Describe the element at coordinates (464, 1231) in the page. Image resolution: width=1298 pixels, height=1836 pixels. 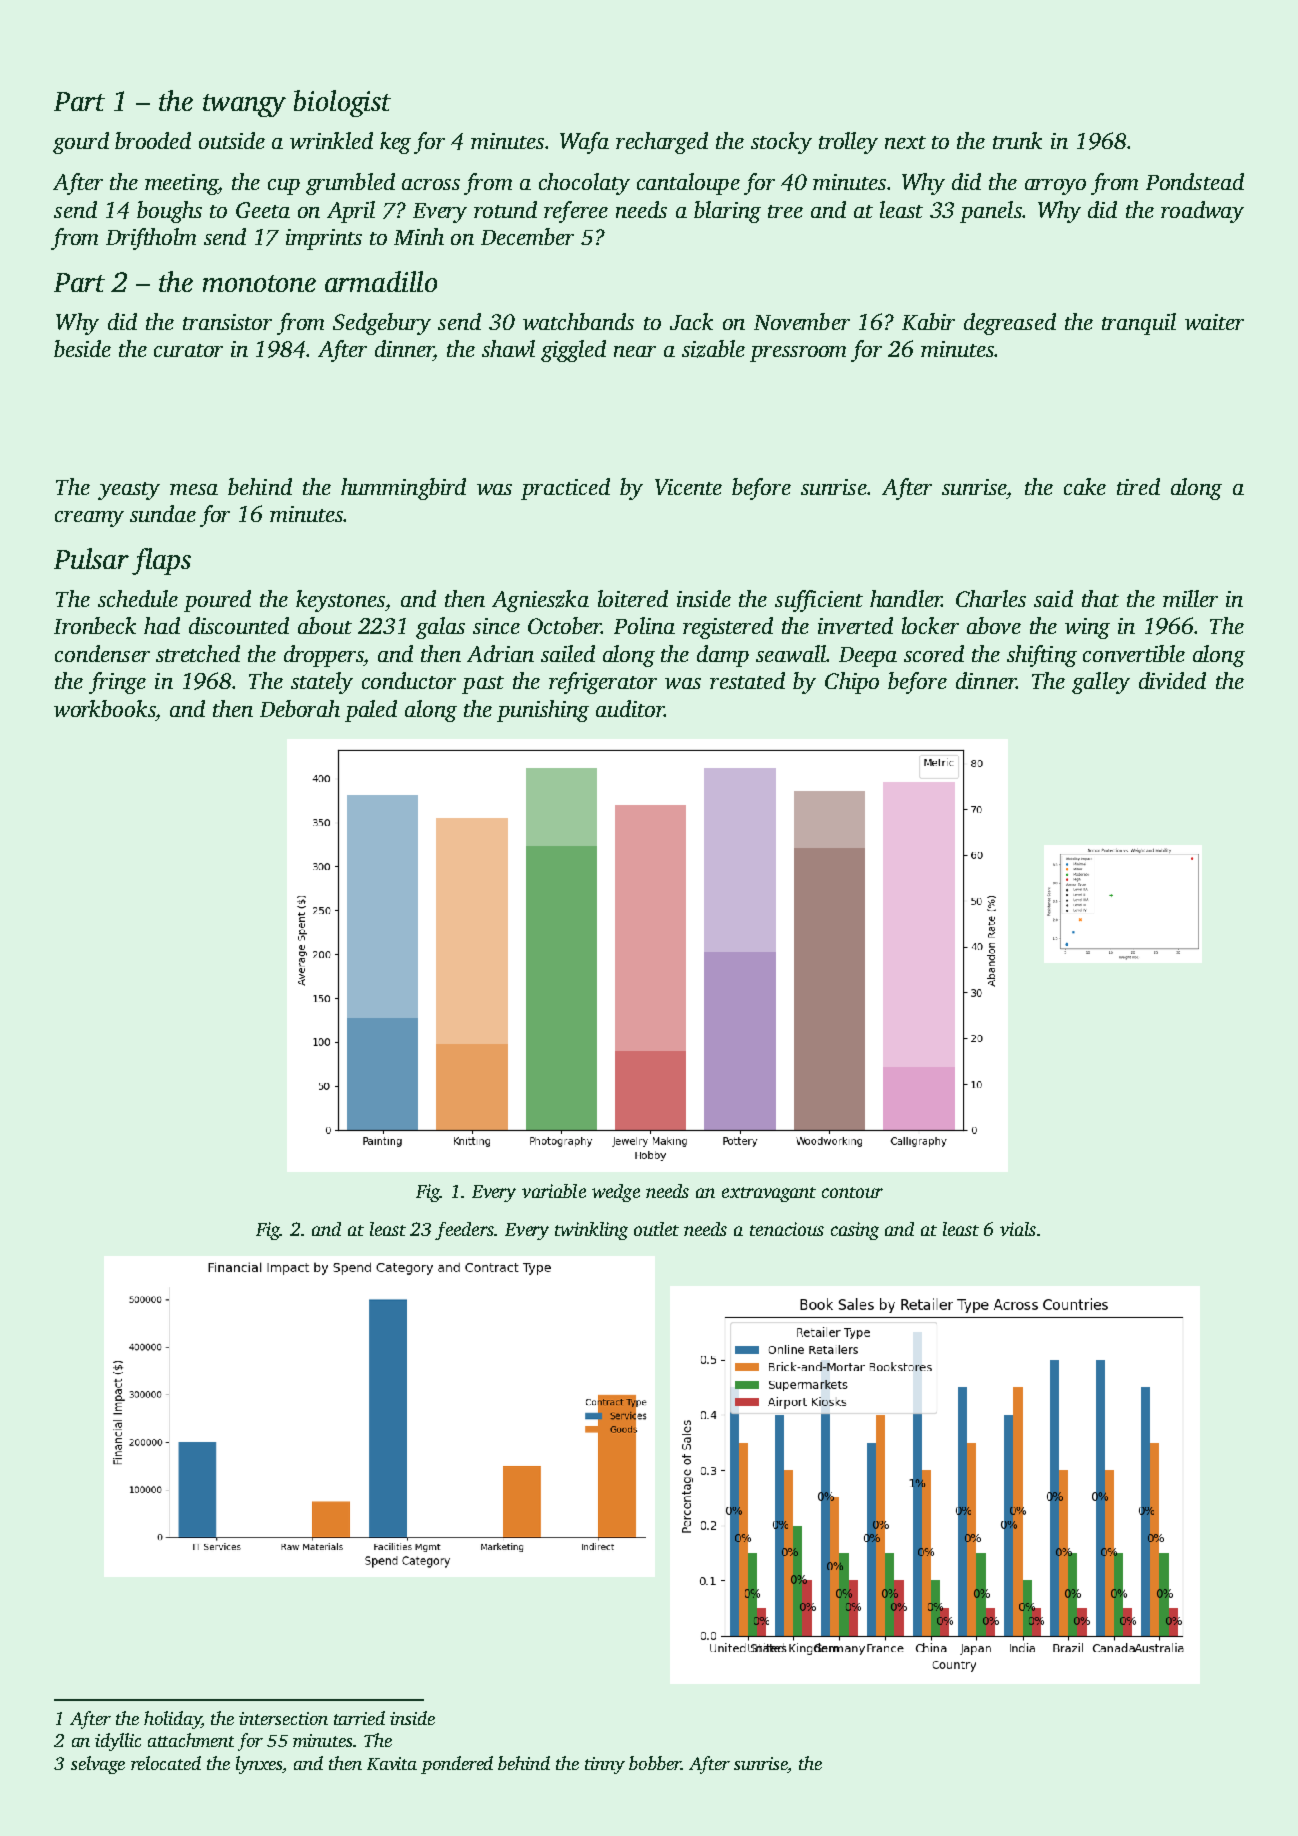
I see `feeders` at that location.
